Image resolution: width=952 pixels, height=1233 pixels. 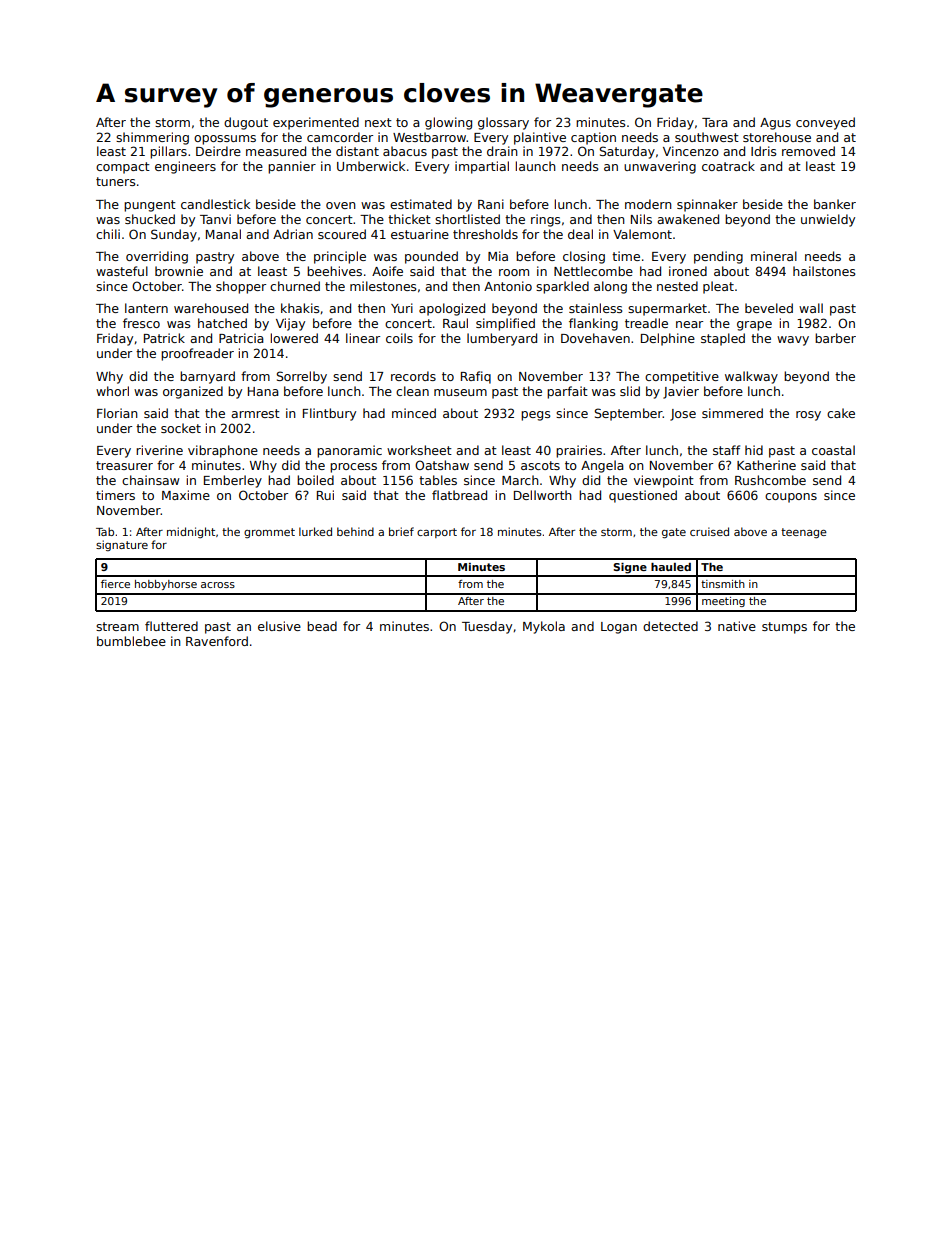 I want to click on conveyed, so click(x=825, y=123).
